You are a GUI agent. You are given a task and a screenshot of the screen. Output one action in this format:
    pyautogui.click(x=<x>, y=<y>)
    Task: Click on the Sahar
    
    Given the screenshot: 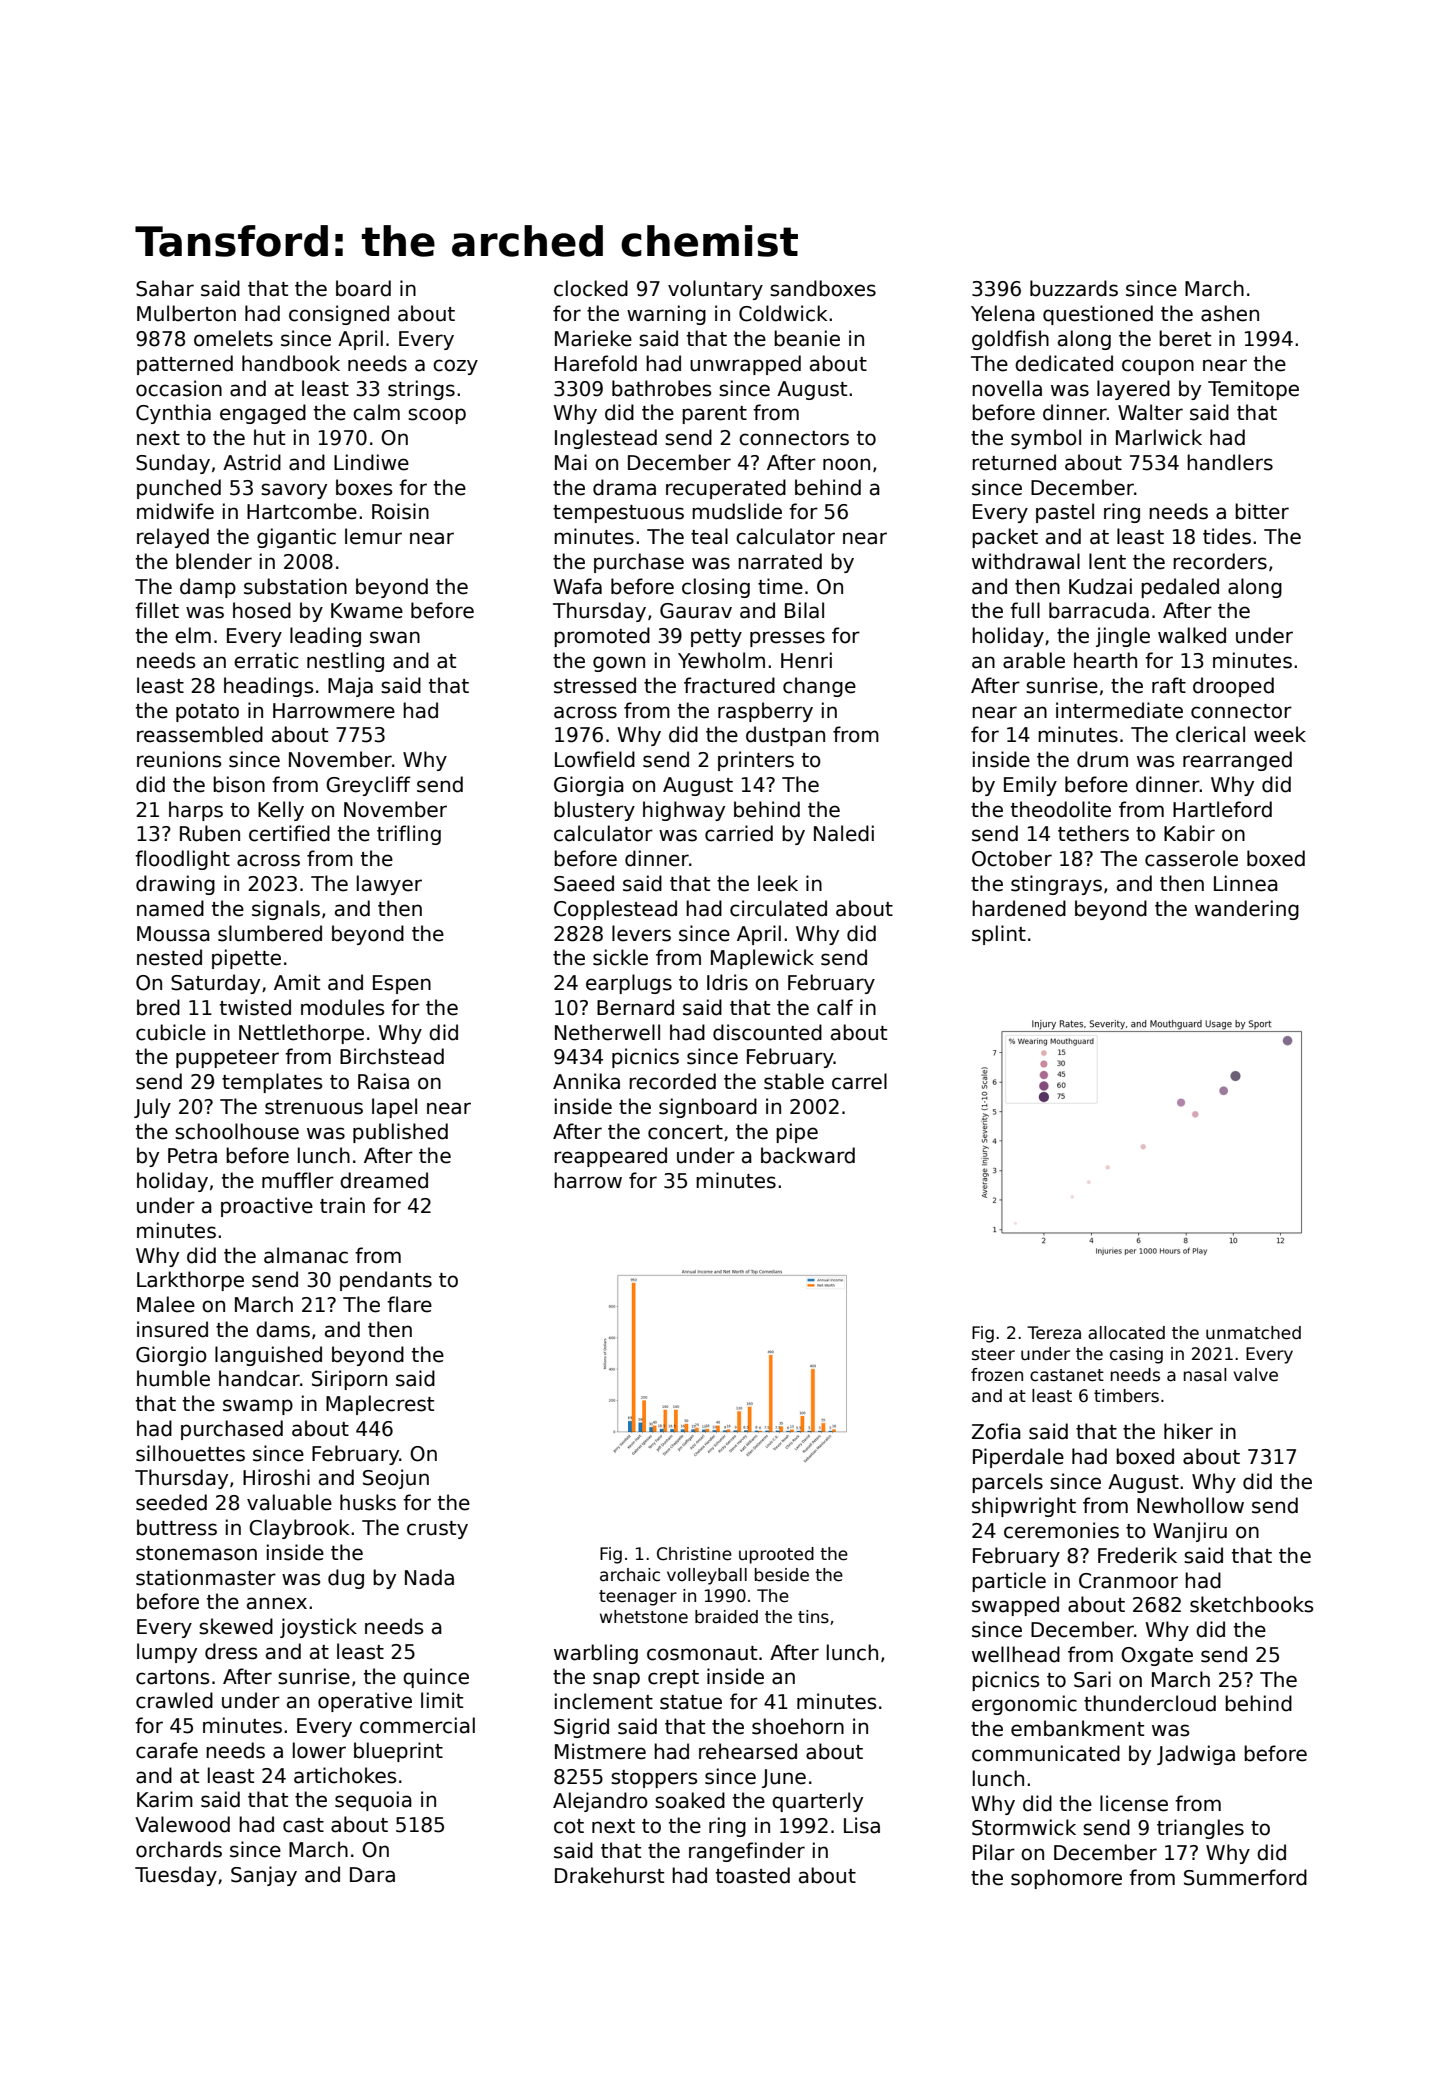 What is the action you would take?
    pyautogui.click(x=165, y=288)
